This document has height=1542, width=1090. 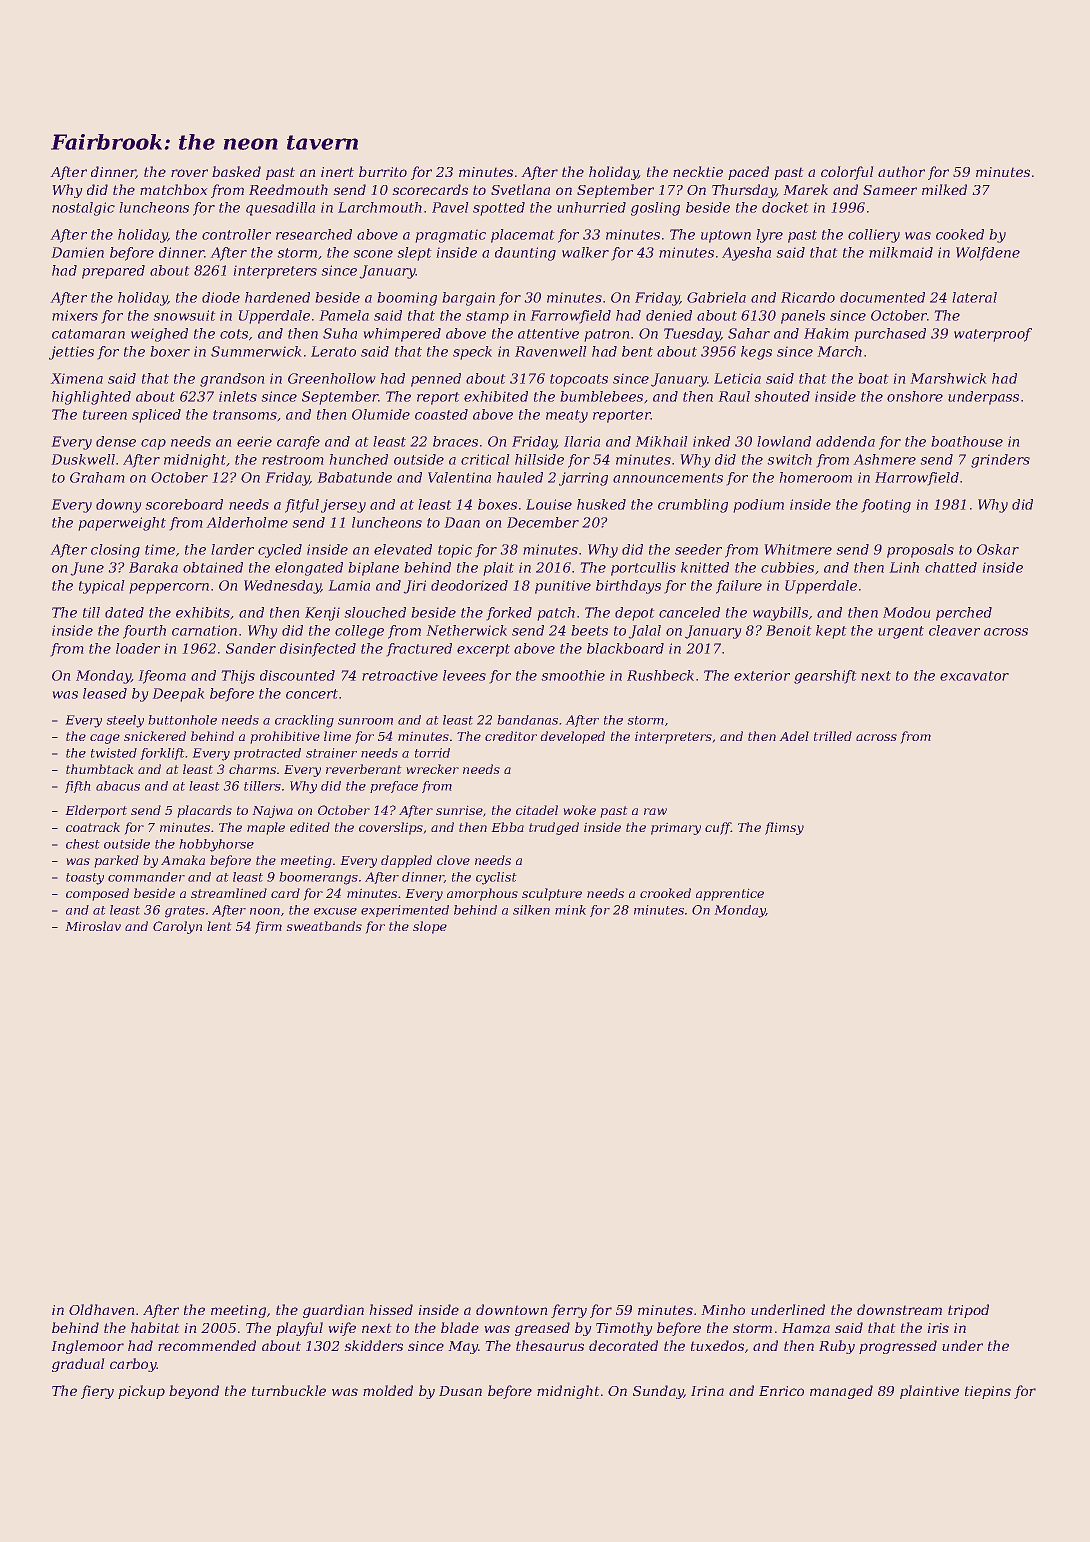 I want to click on Sunday, so click(x=658, y=1392).
